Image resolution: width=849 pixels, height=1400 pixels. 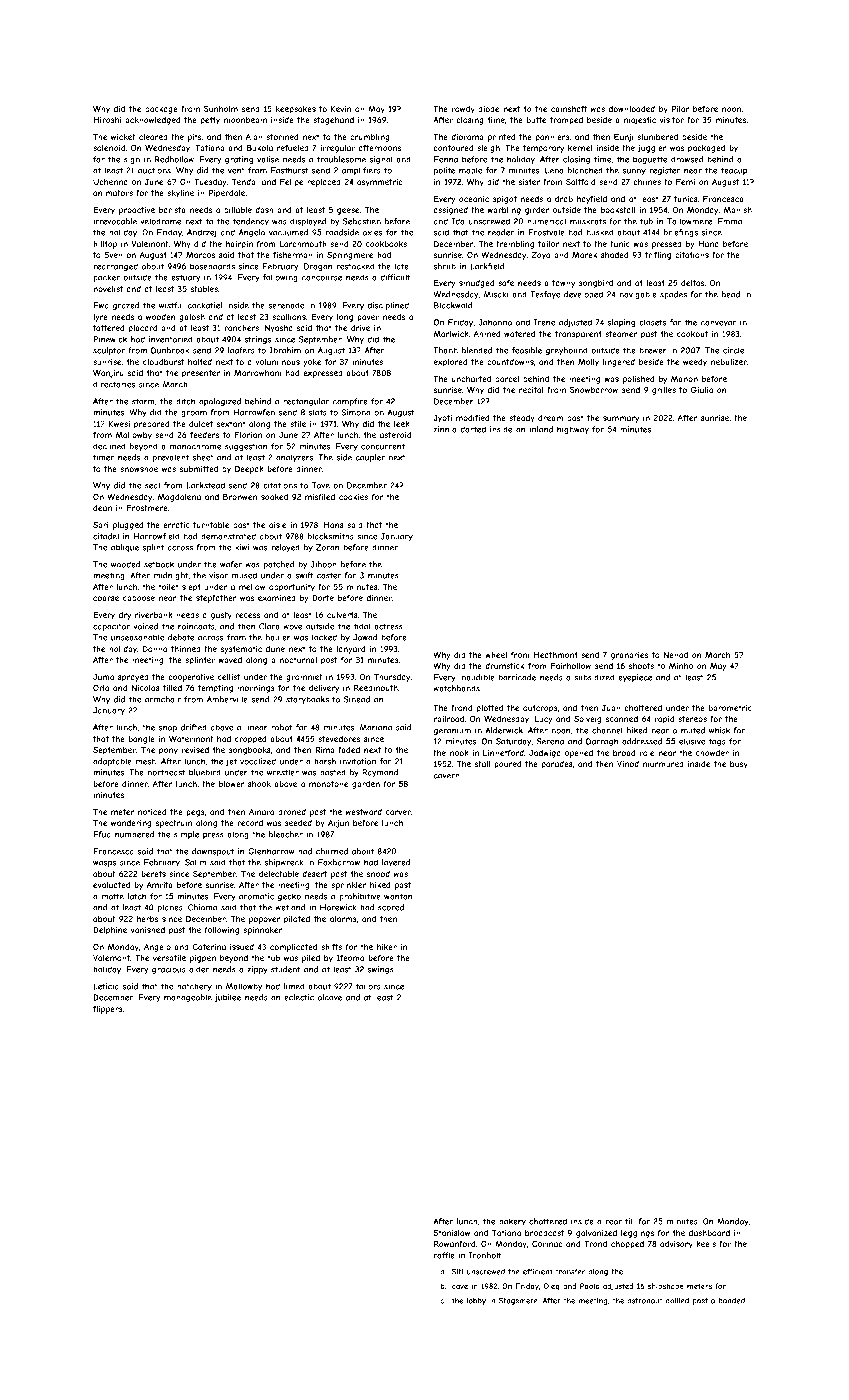 What do you see at coordinates (108, 1010) in the page?
I see `flippers` at bounding box center [108, 1010].
